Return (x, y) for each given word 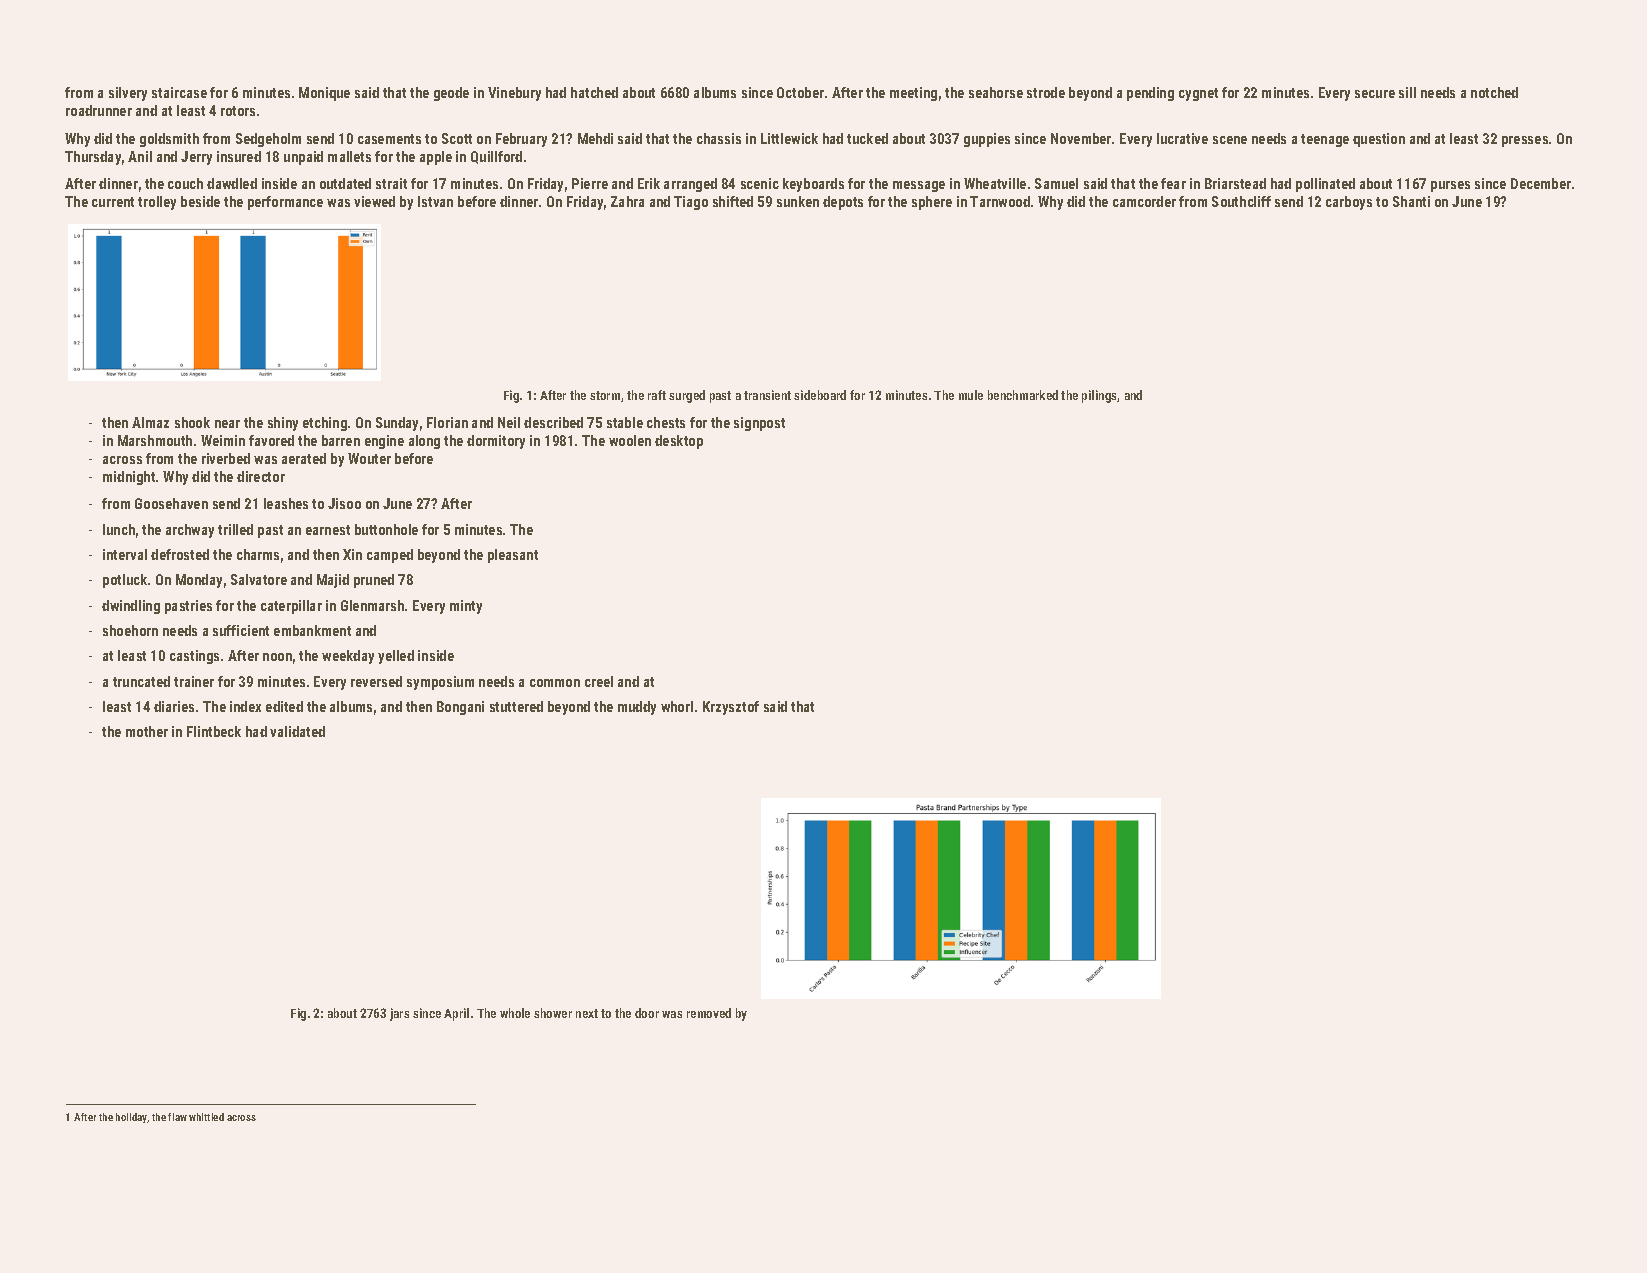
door (647, 1013)
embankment (312, 630)
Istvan (435, 201)
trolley (157, 203)
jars (399, 1014)
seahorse (996, 92)
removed (709, 1013)
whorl (677, 706)
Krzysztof (731, 708)
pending (1150, 94)
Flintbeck (214, 731)
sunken (798, 201)
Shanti (1411, 201)
